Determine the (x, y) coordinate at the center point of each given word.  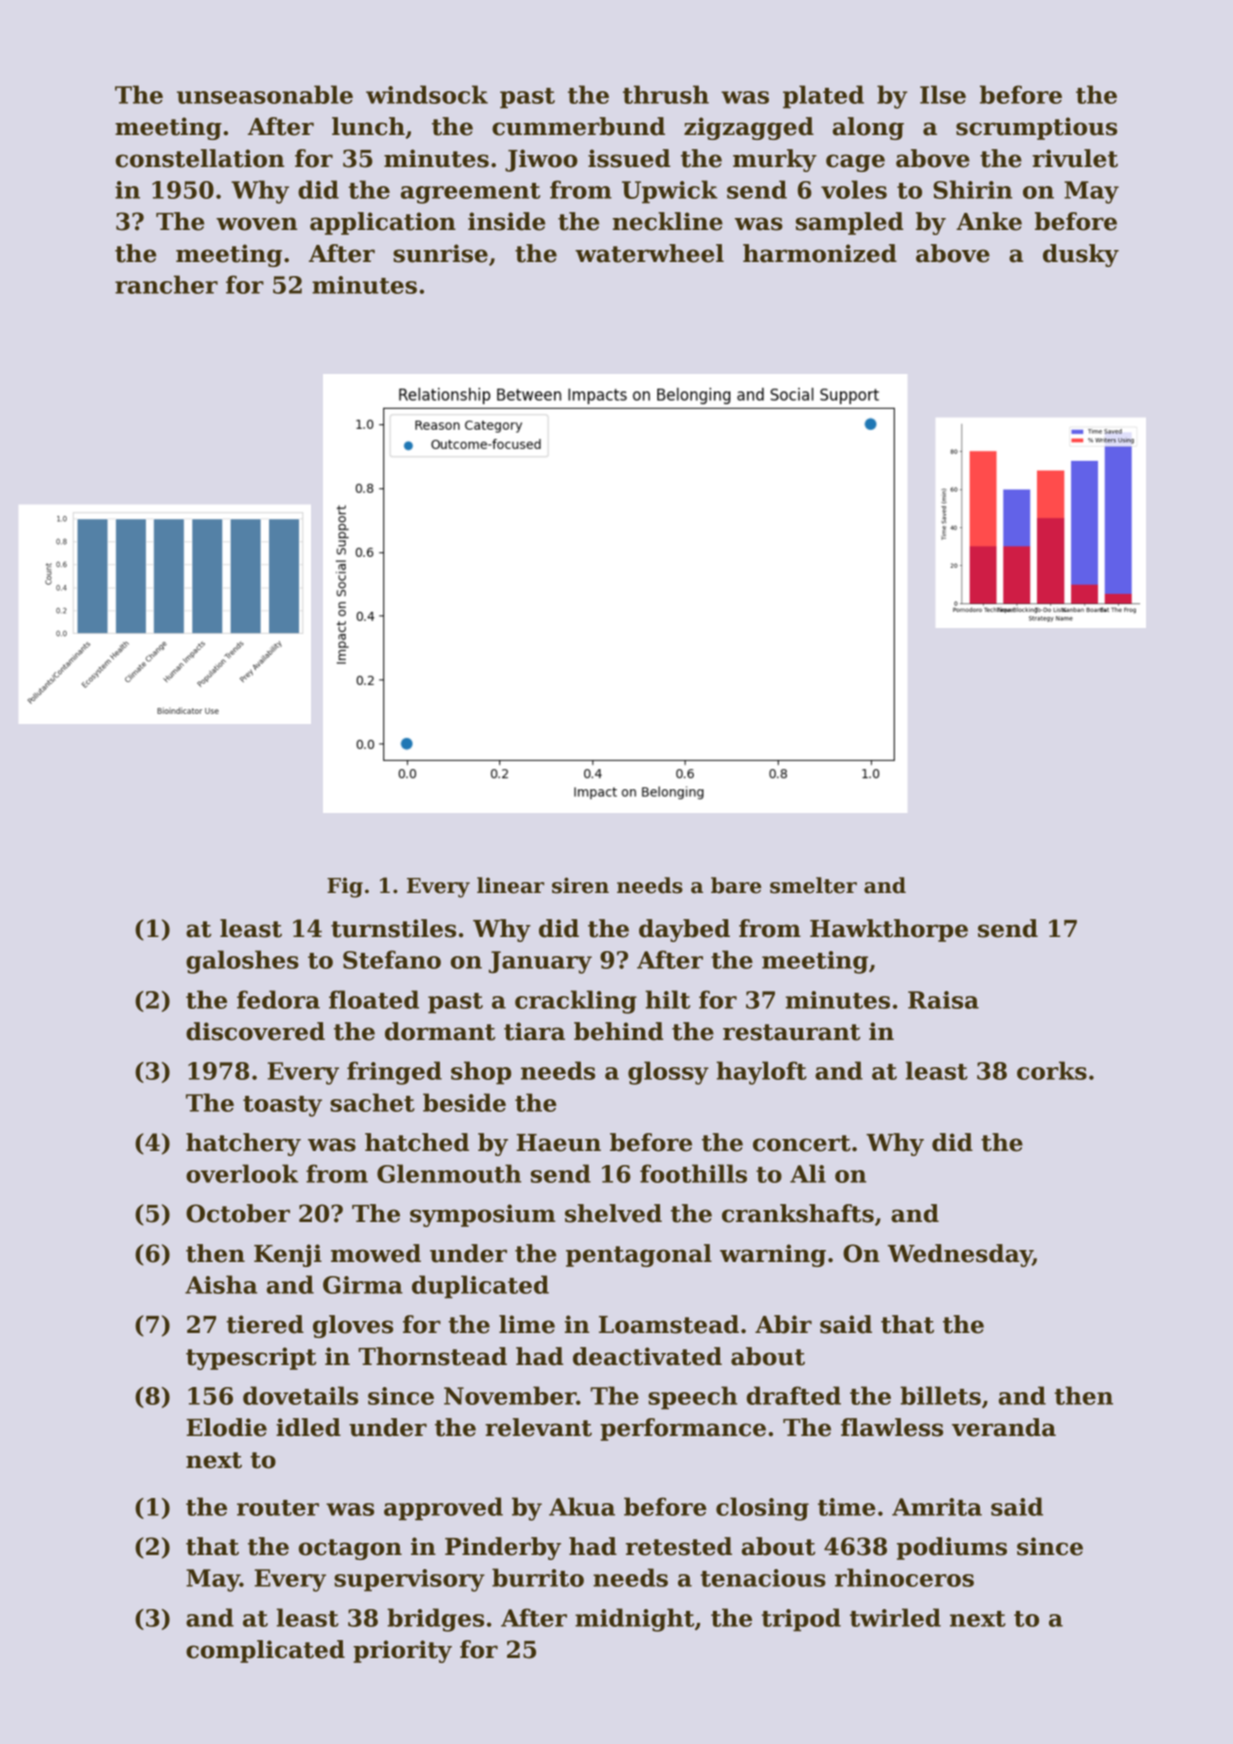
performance (683, 1429)
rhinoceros (904, 1577)
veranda (1004, 1427)
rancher (166, 284)
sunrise (440, 253)
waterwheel (649, 253)
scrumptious (1036, 128)
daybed (684, 930)
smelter (813, 885)
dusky (1081, 255)
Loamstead (669, 1324)
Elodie (226, 1427)
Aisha (221, 1284)
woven (257, 224)
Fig (345, 887)
